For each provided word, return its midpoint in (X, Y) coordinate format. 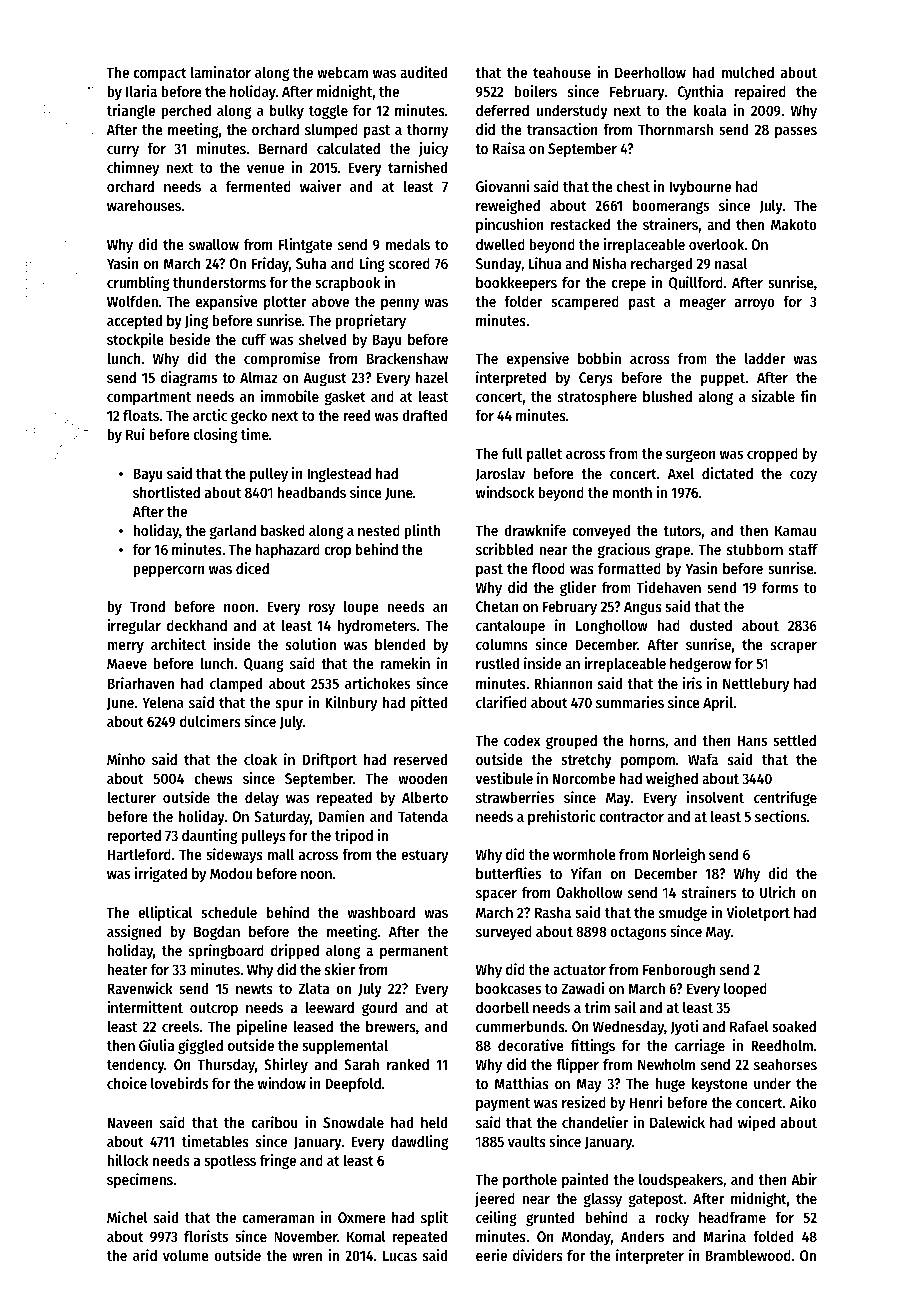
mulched (748, 72)
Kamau (795, 530)
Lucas (400, 1255)
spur (289, 705)
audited (423, 72)
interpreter (650, 1256)
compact (160, 74)
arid (145, 1255)
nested (379, 530)
